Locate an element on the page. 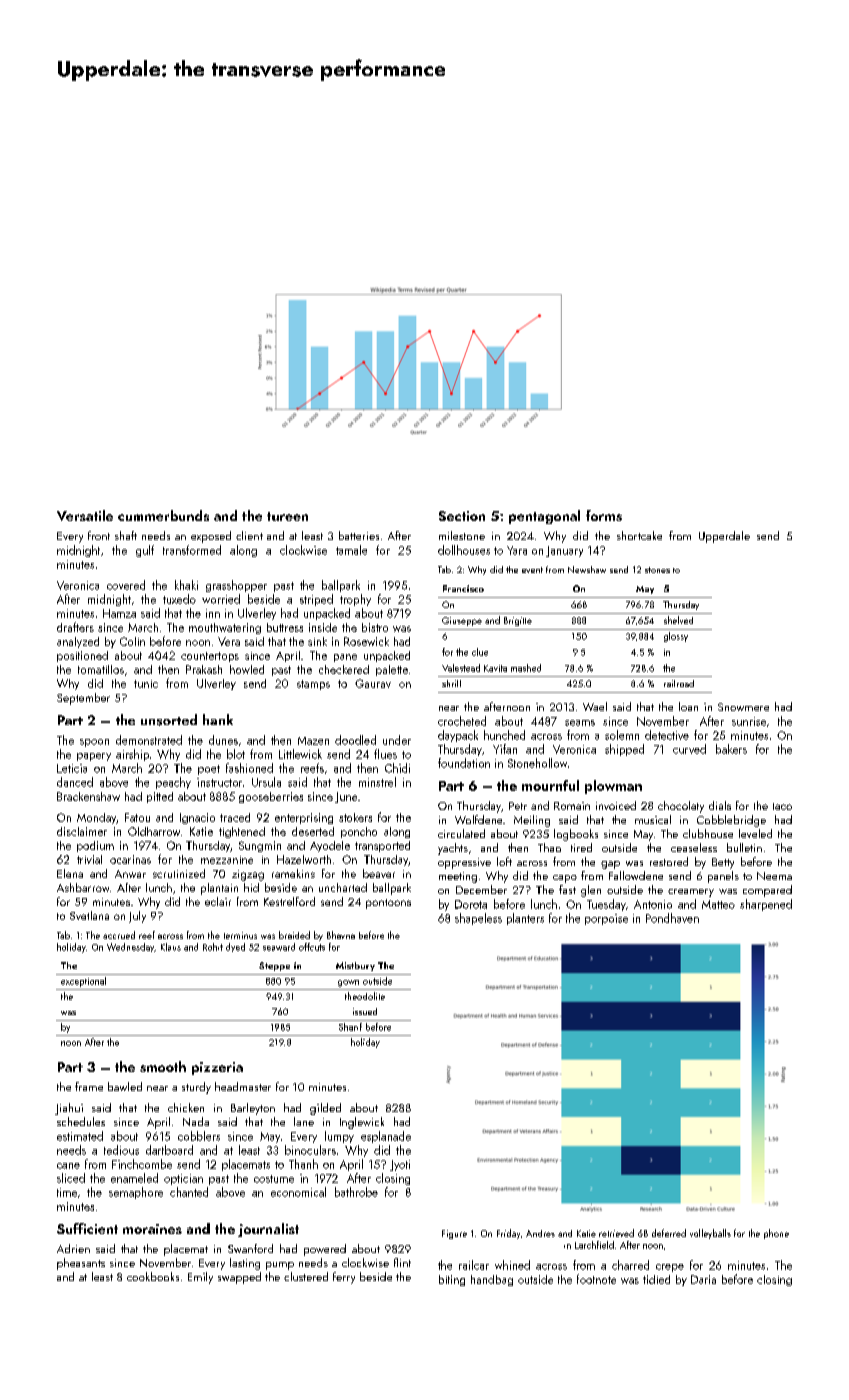 The height and width of the page is (1400, 849). pizzeria is located at coordinates (217, 1068).
